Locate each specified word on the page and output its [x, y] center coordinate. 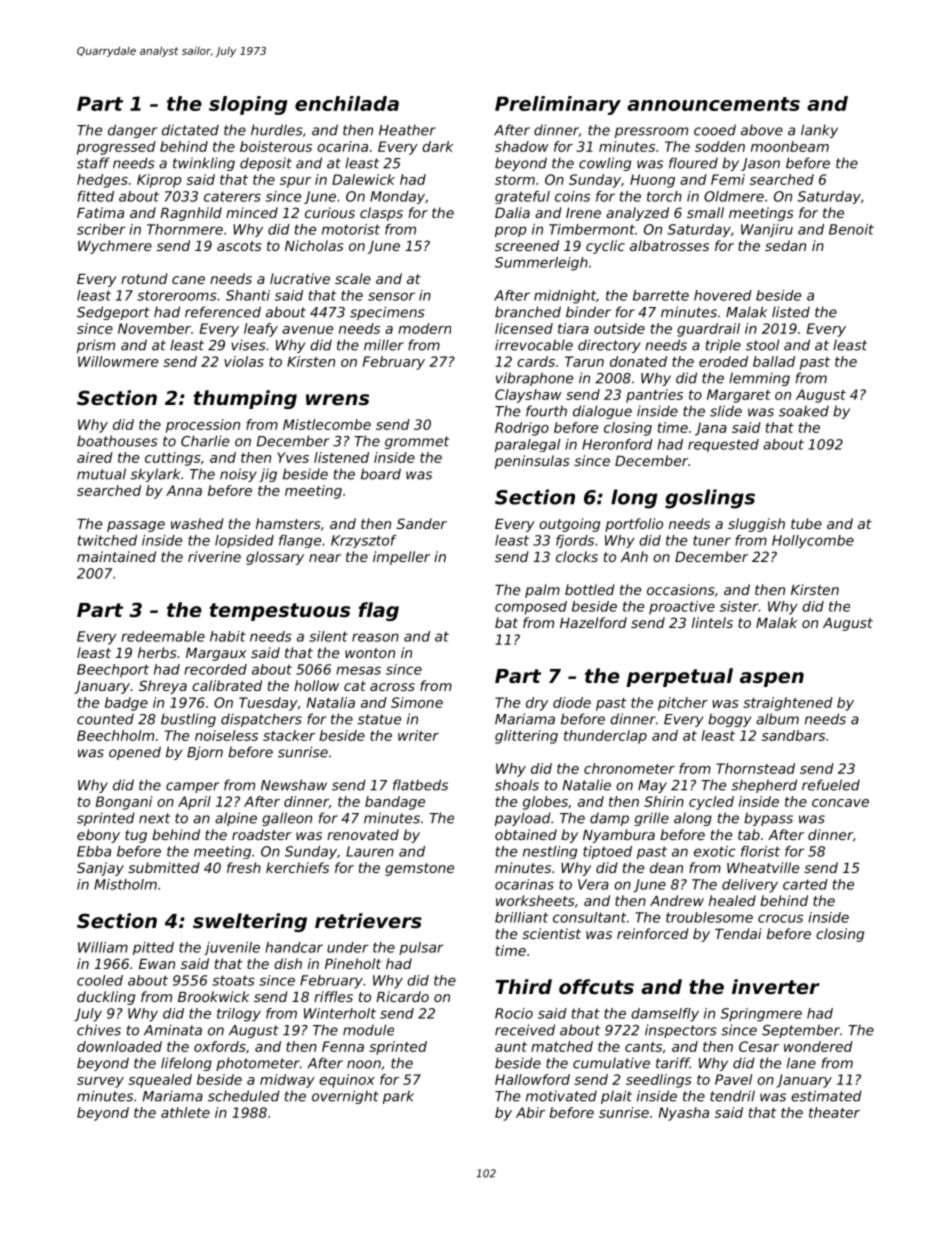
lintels [712, 622]
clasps [381, 214]
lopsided [244, 541]
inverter [776, 987]
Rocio [514, 1013]
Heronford [617, 444]
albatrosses [669, 245]
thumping [245, 399]
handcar [294, 947]
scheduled [244, 1096]
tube [806, 523]
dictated [190, 130]
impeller [401, 558]
